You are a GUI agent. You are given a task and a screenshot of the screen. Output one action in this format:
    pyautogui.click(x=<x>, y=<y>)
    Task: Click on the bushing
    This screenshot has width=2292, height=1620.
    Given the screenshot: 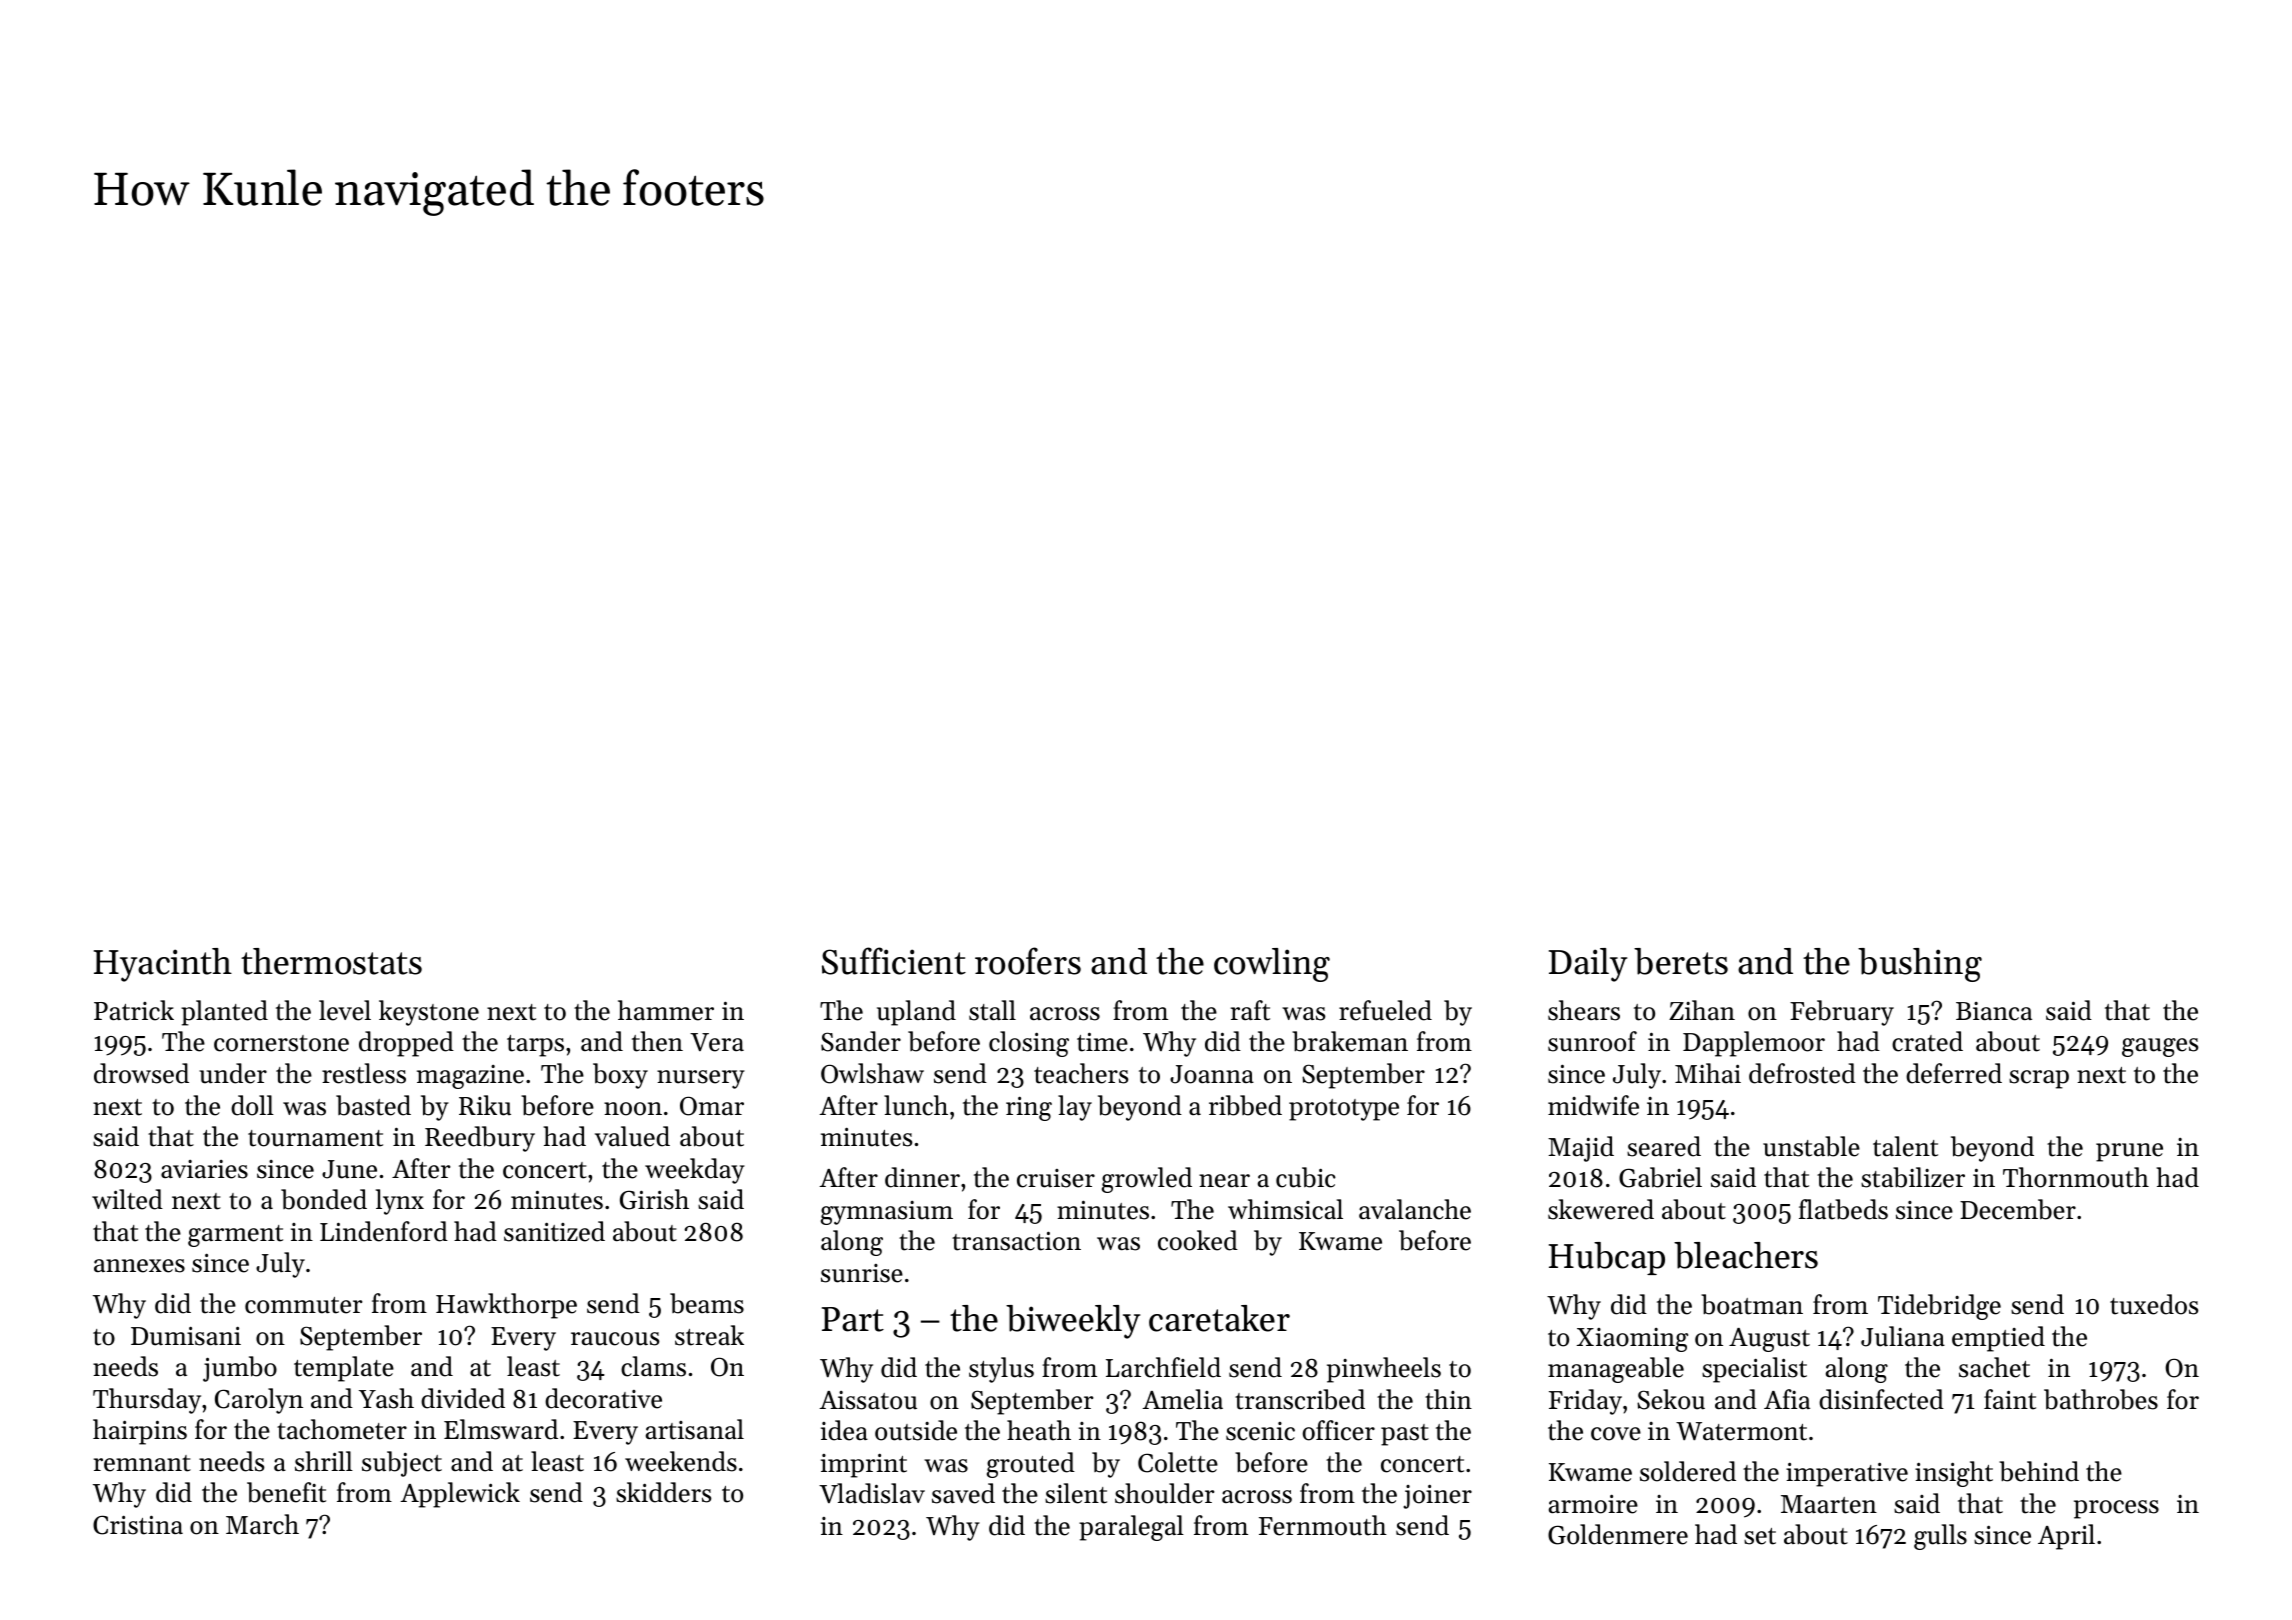 What is the action you would take?
    pyautogui.click(x=1920, y=965)
